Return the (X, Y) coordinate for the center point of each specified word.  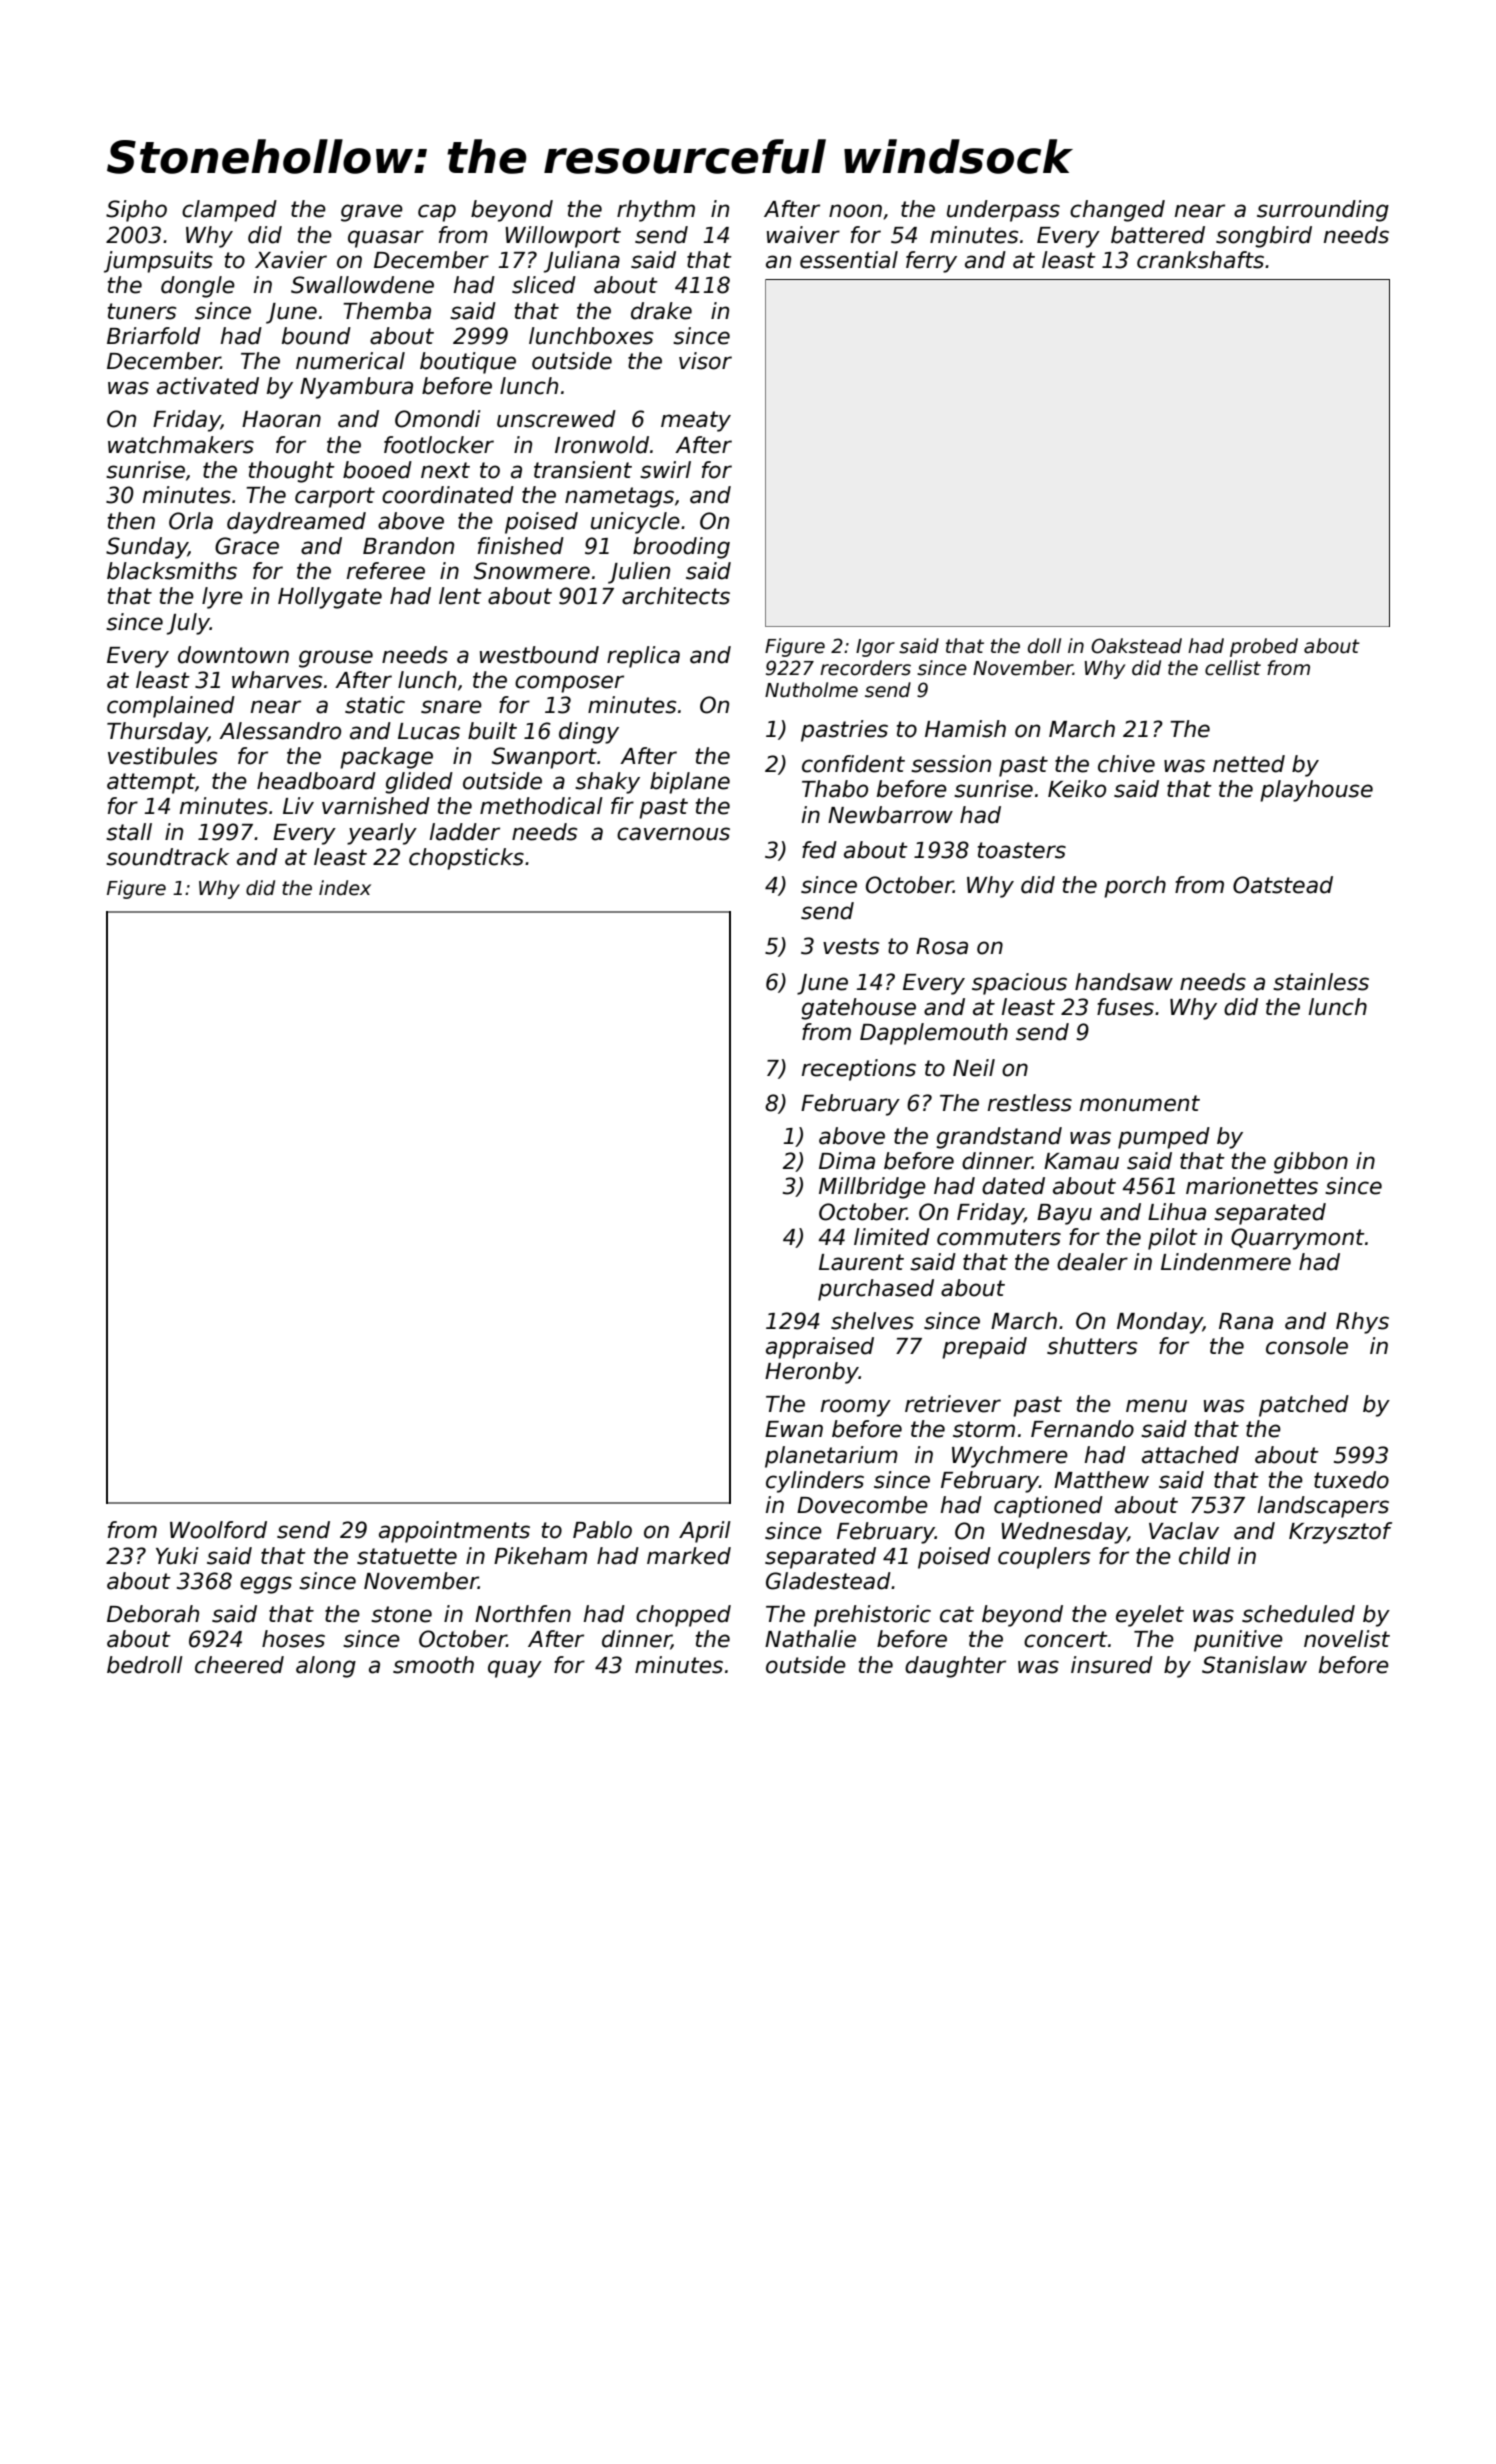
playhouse (1316, 791)
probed (1264, 647)
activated (208, 386)
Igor (875, 648)
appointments (454, 1532)
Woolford (218, 1530)
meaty (696, 421)
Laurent (861, 1262)
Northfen (523, 1614)
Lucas (429, 731)
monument (1140, 1103)
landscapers (1323, 1507)
